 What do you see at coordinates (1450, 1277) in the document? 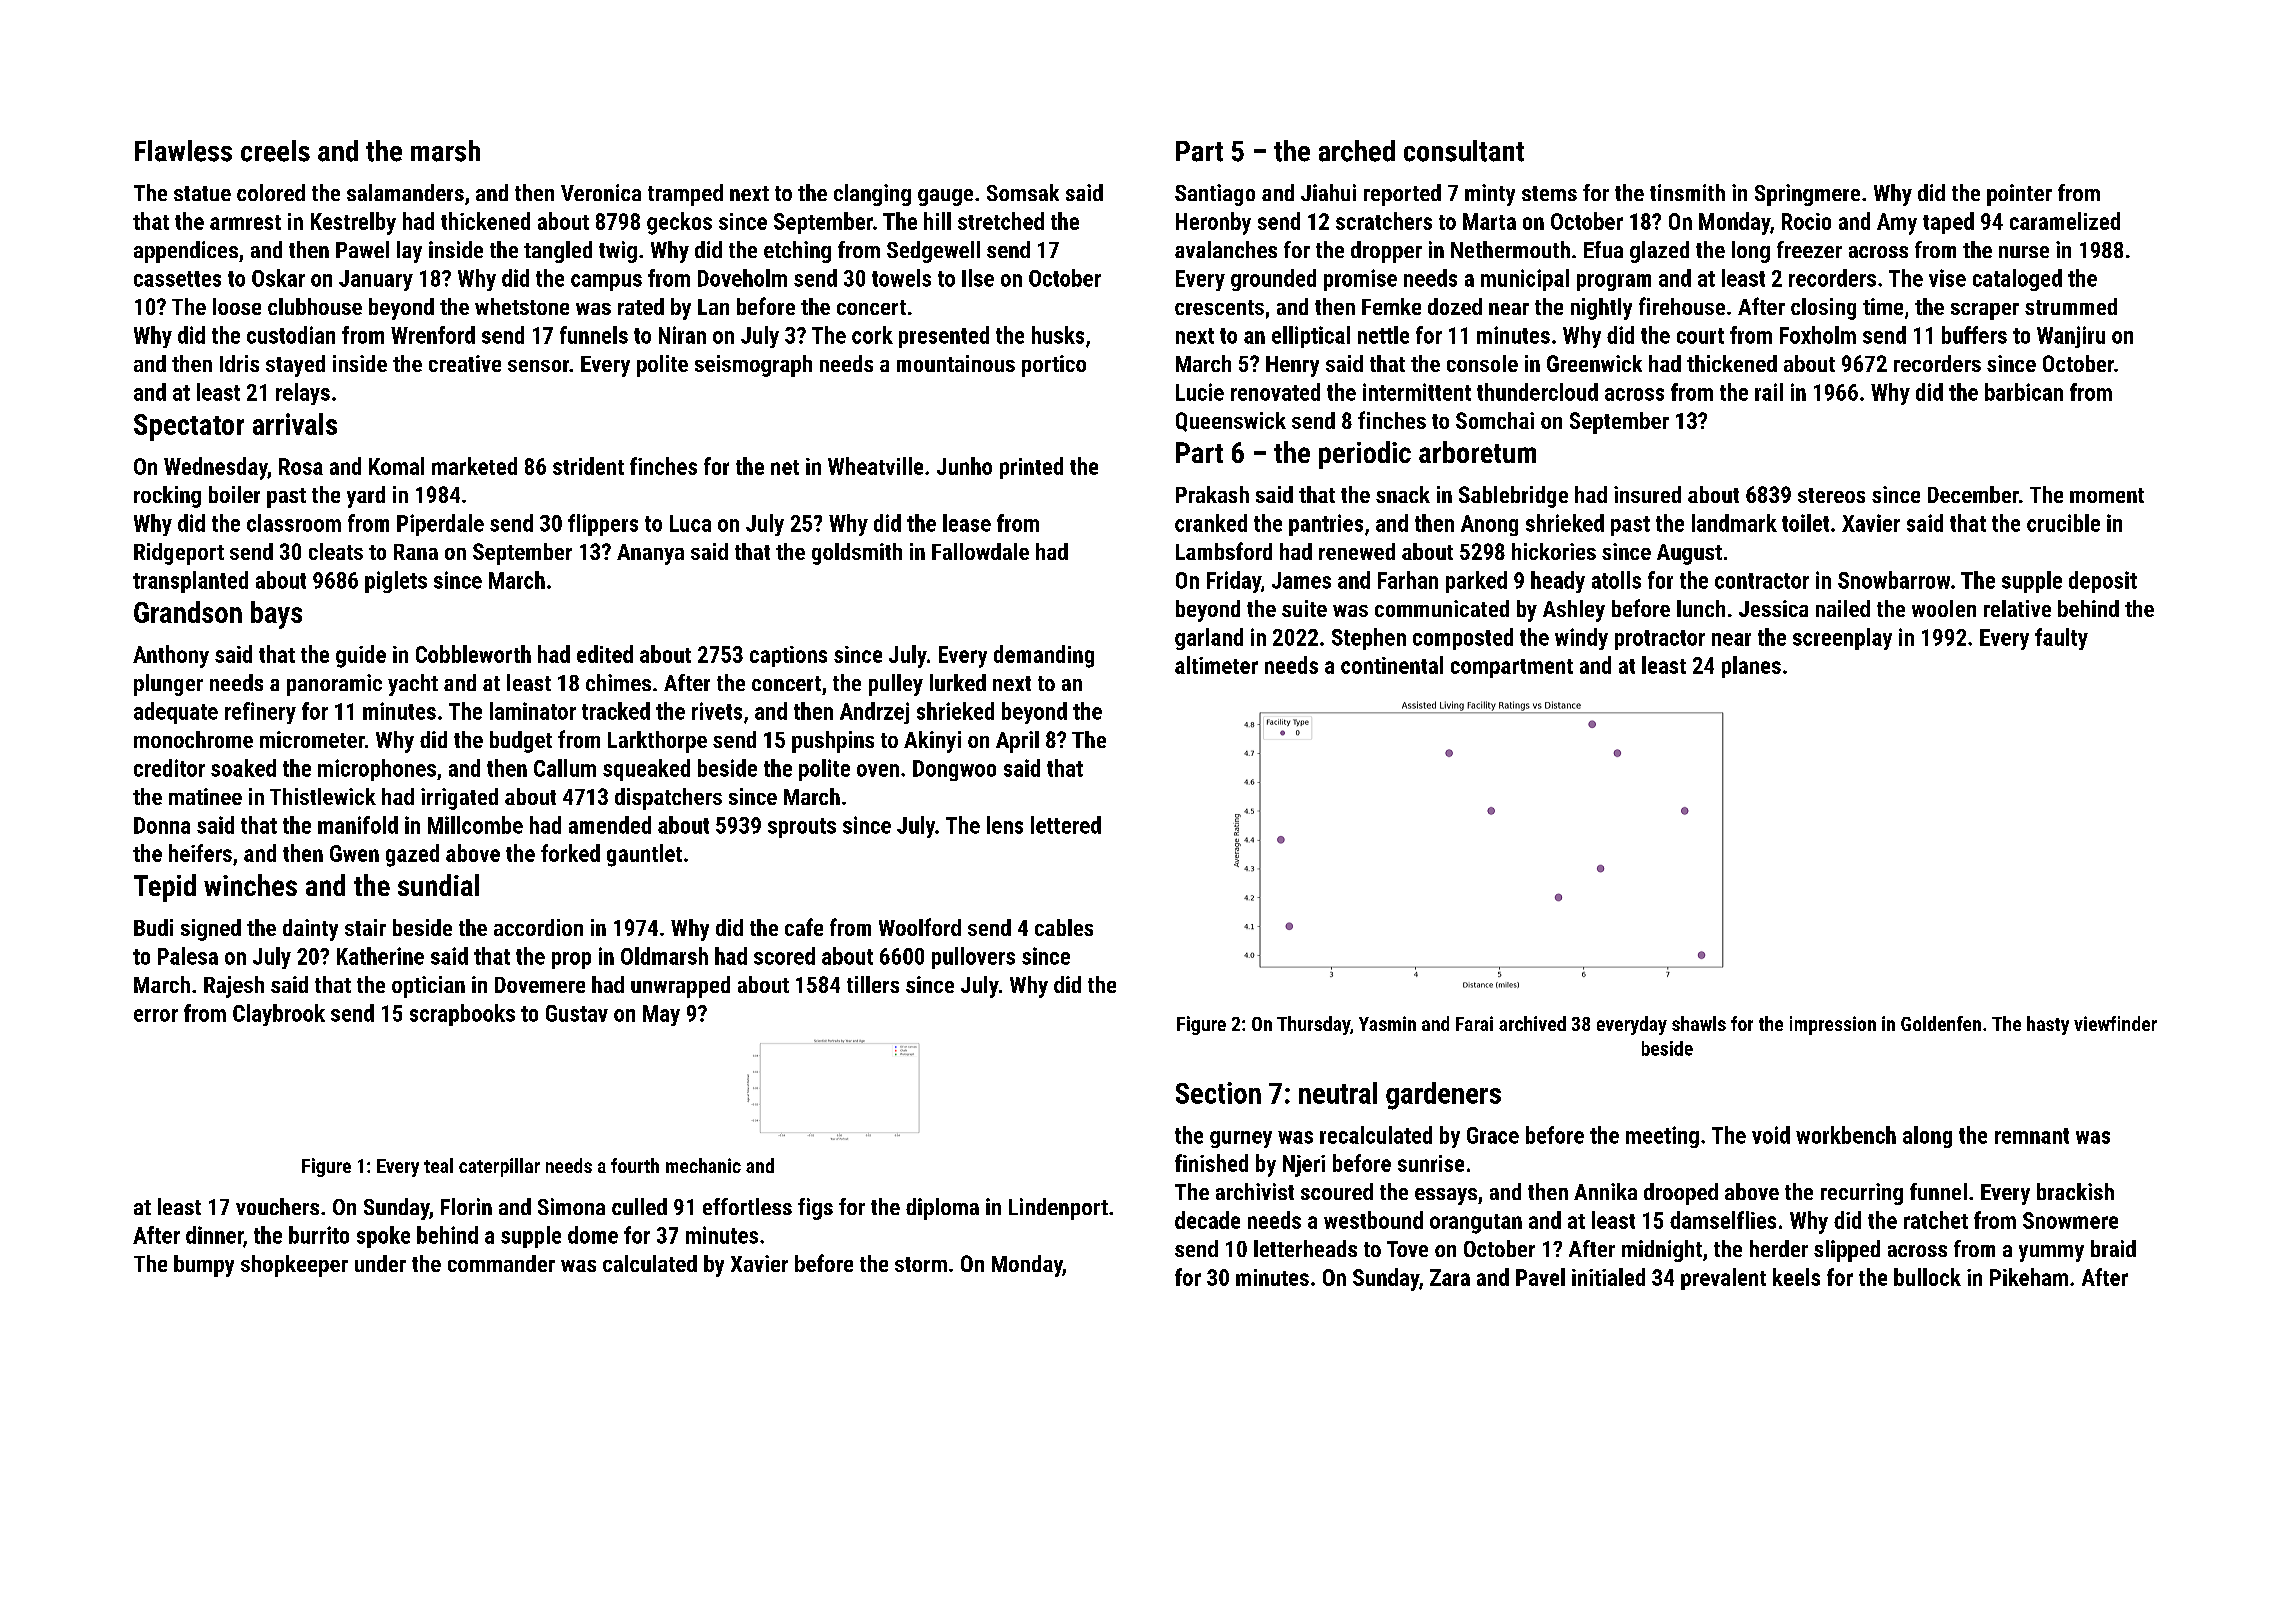
I see `Zara` at bounding box center [1450, 1277].
